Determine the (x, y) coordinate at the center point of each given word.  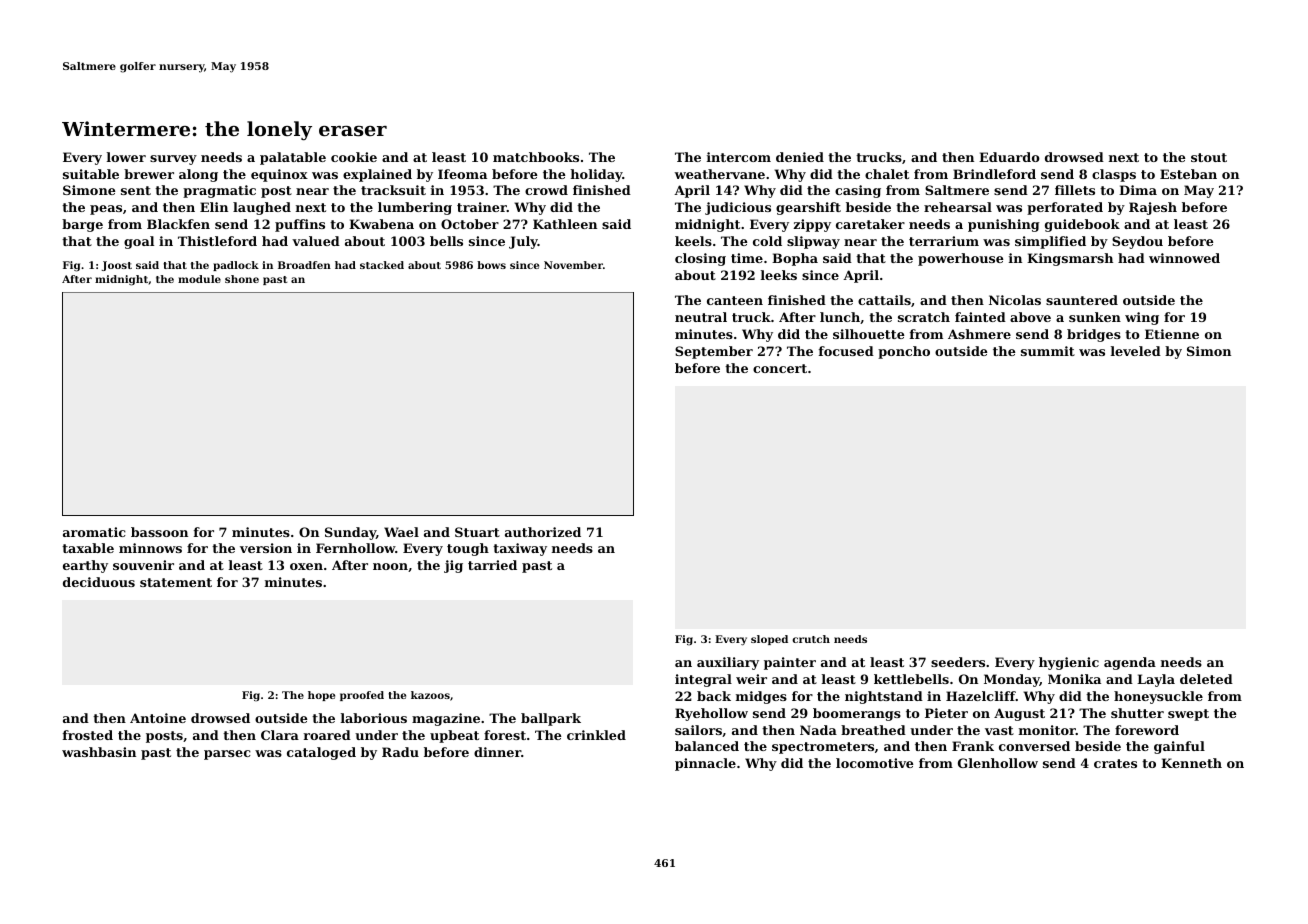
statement (176, 582)
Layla (1156, 680)
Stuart (477, 532)
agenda (1130, 663)
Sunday (350, 533)
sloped (769, 640)
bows (491, 265)
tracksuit (393, 190)
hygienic (1069, 663)
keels (693, 241)
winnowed (1184, 258)
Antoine (158, 718)
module (199, 279)
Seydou (1137, 242)
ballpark (551, 719)
